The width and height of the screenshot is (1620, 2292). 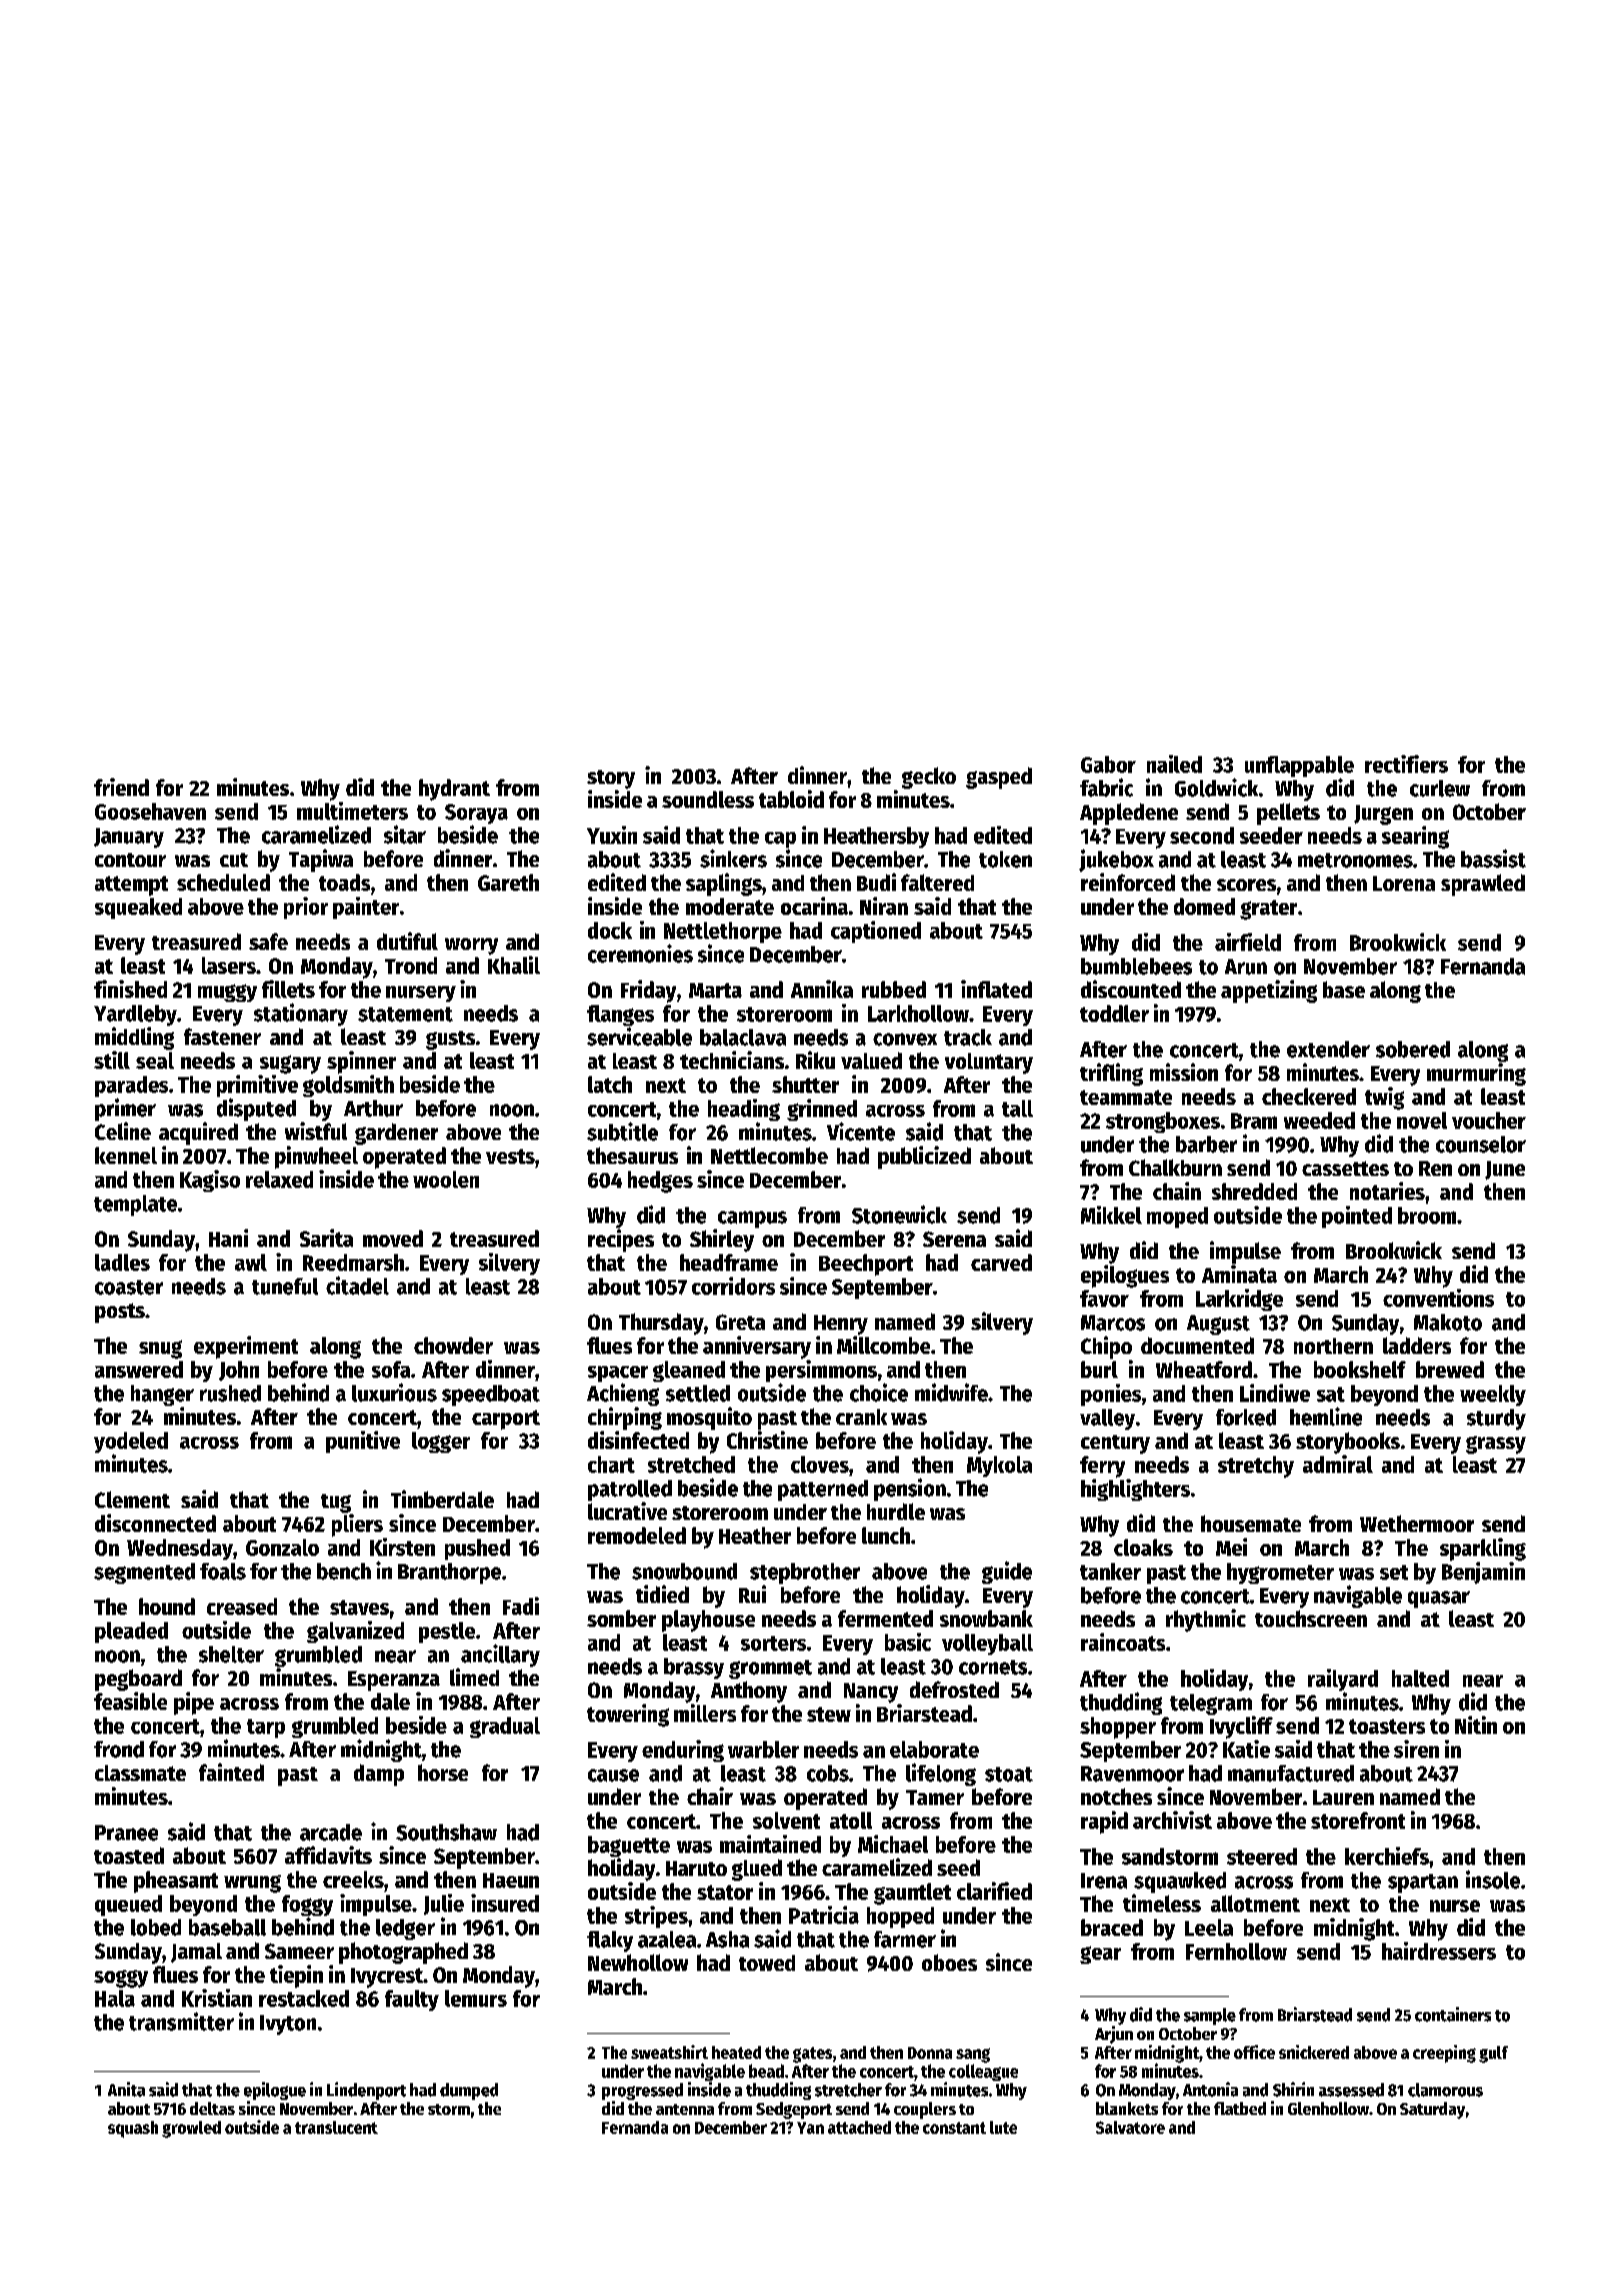 What do you see at coordinates (246, 1347) in the screenshot?
I see `experiment` at bounding box center [246, 1347].
